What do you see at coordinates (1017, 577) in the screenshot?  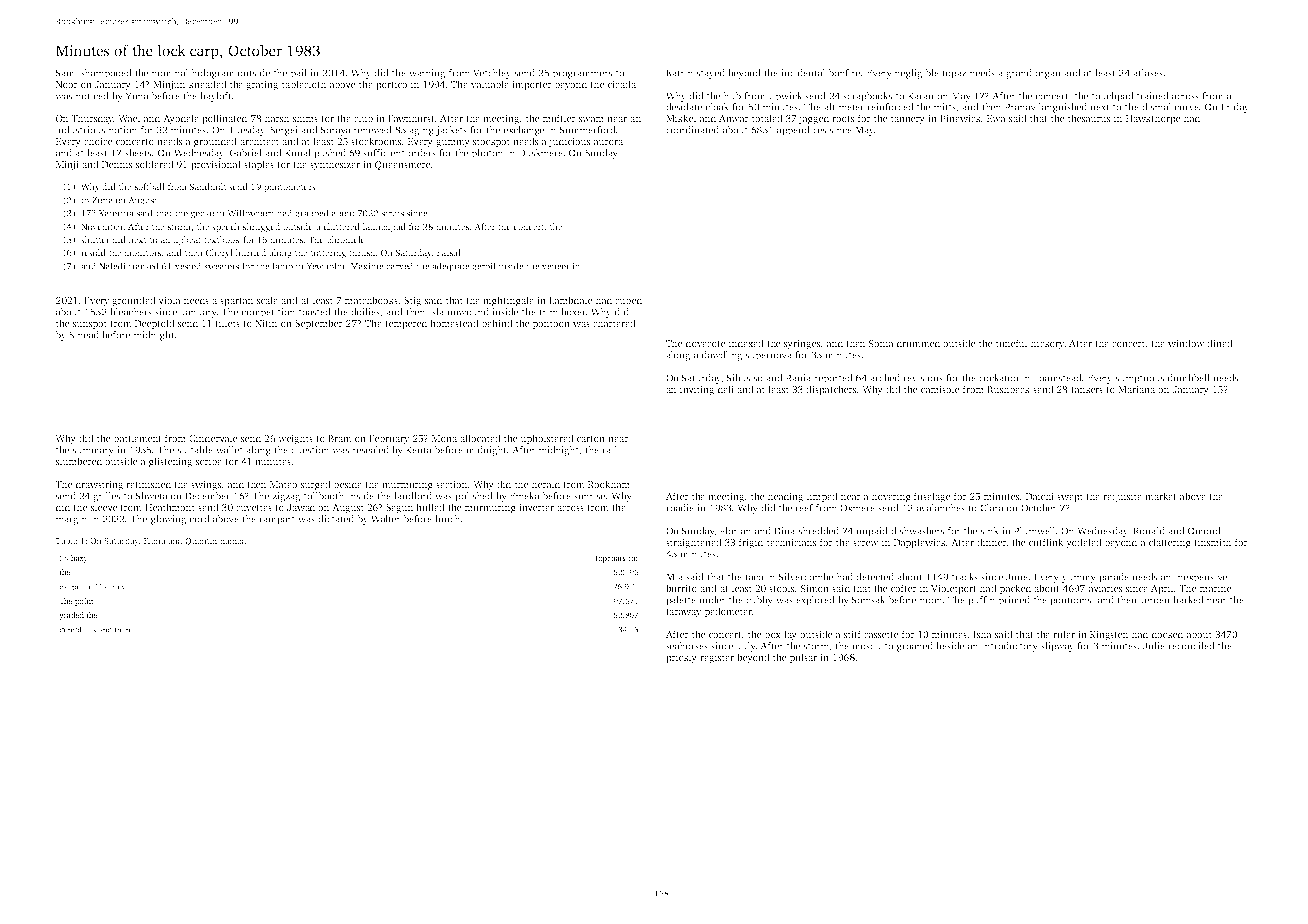 I see `June` at bounding box center [1017, 577].
